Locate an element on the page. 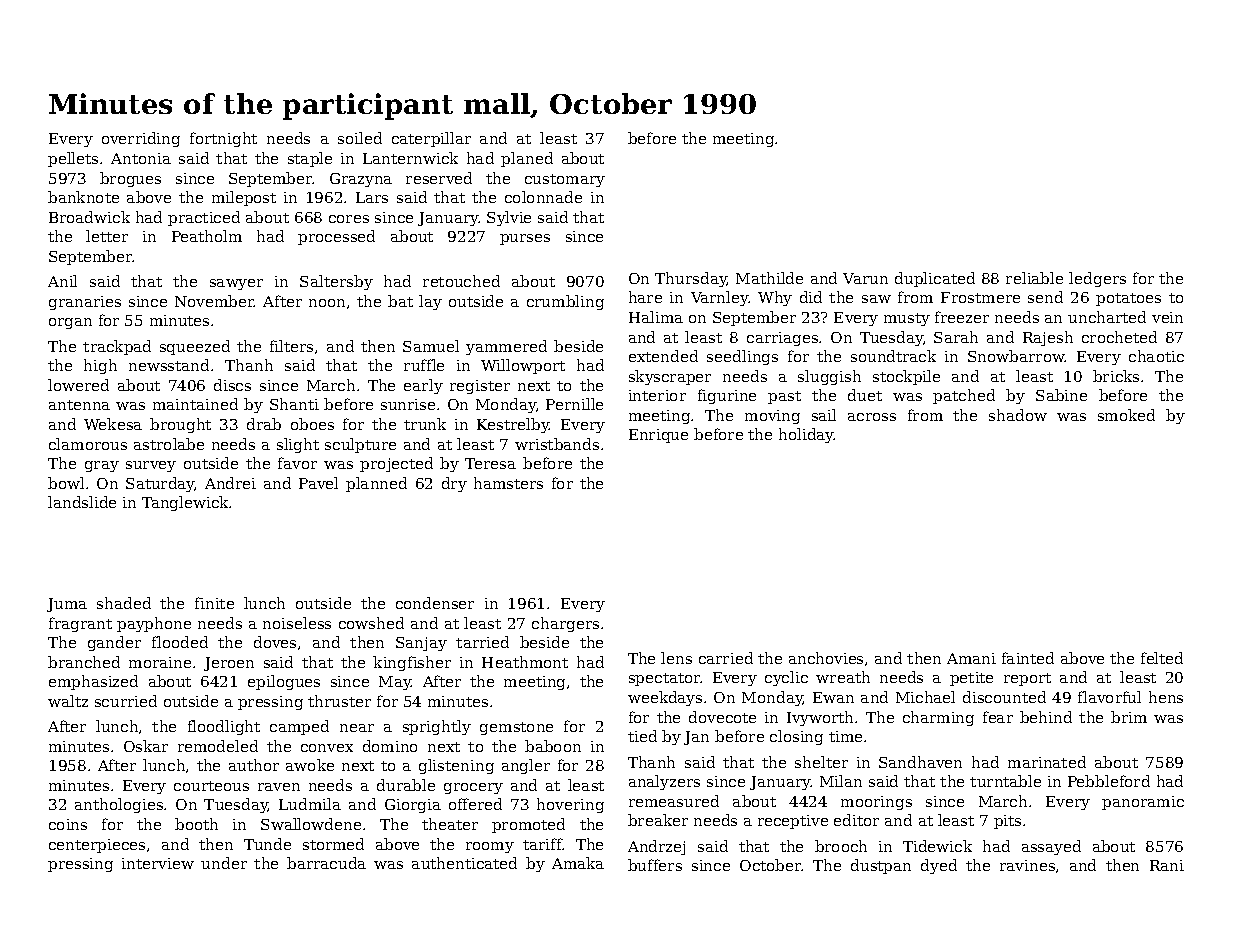 This document has height=952, width=1233. squeezed is located at coordinates (195, 347).
